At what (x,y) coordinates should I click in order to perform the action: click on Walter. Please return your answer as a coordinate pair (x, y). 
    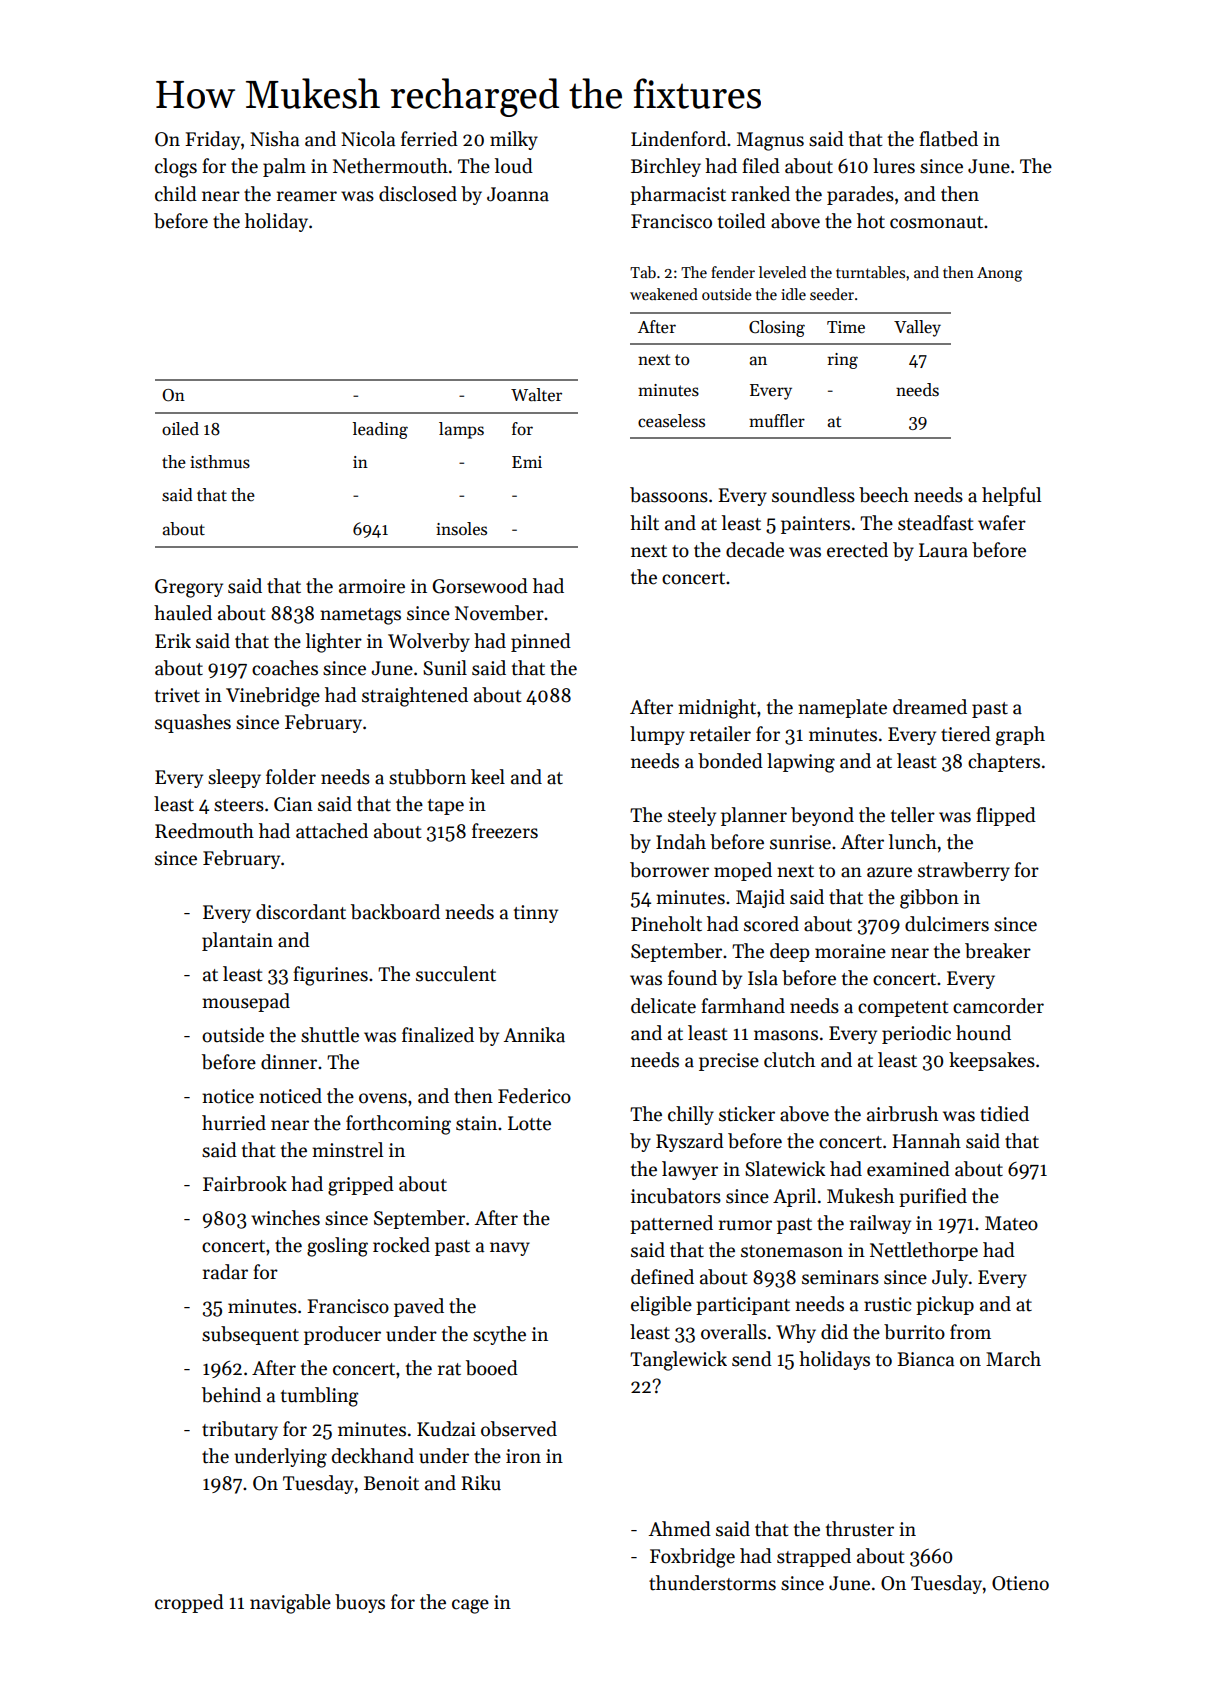
    Looking at the image, I should click on (536, 395).
